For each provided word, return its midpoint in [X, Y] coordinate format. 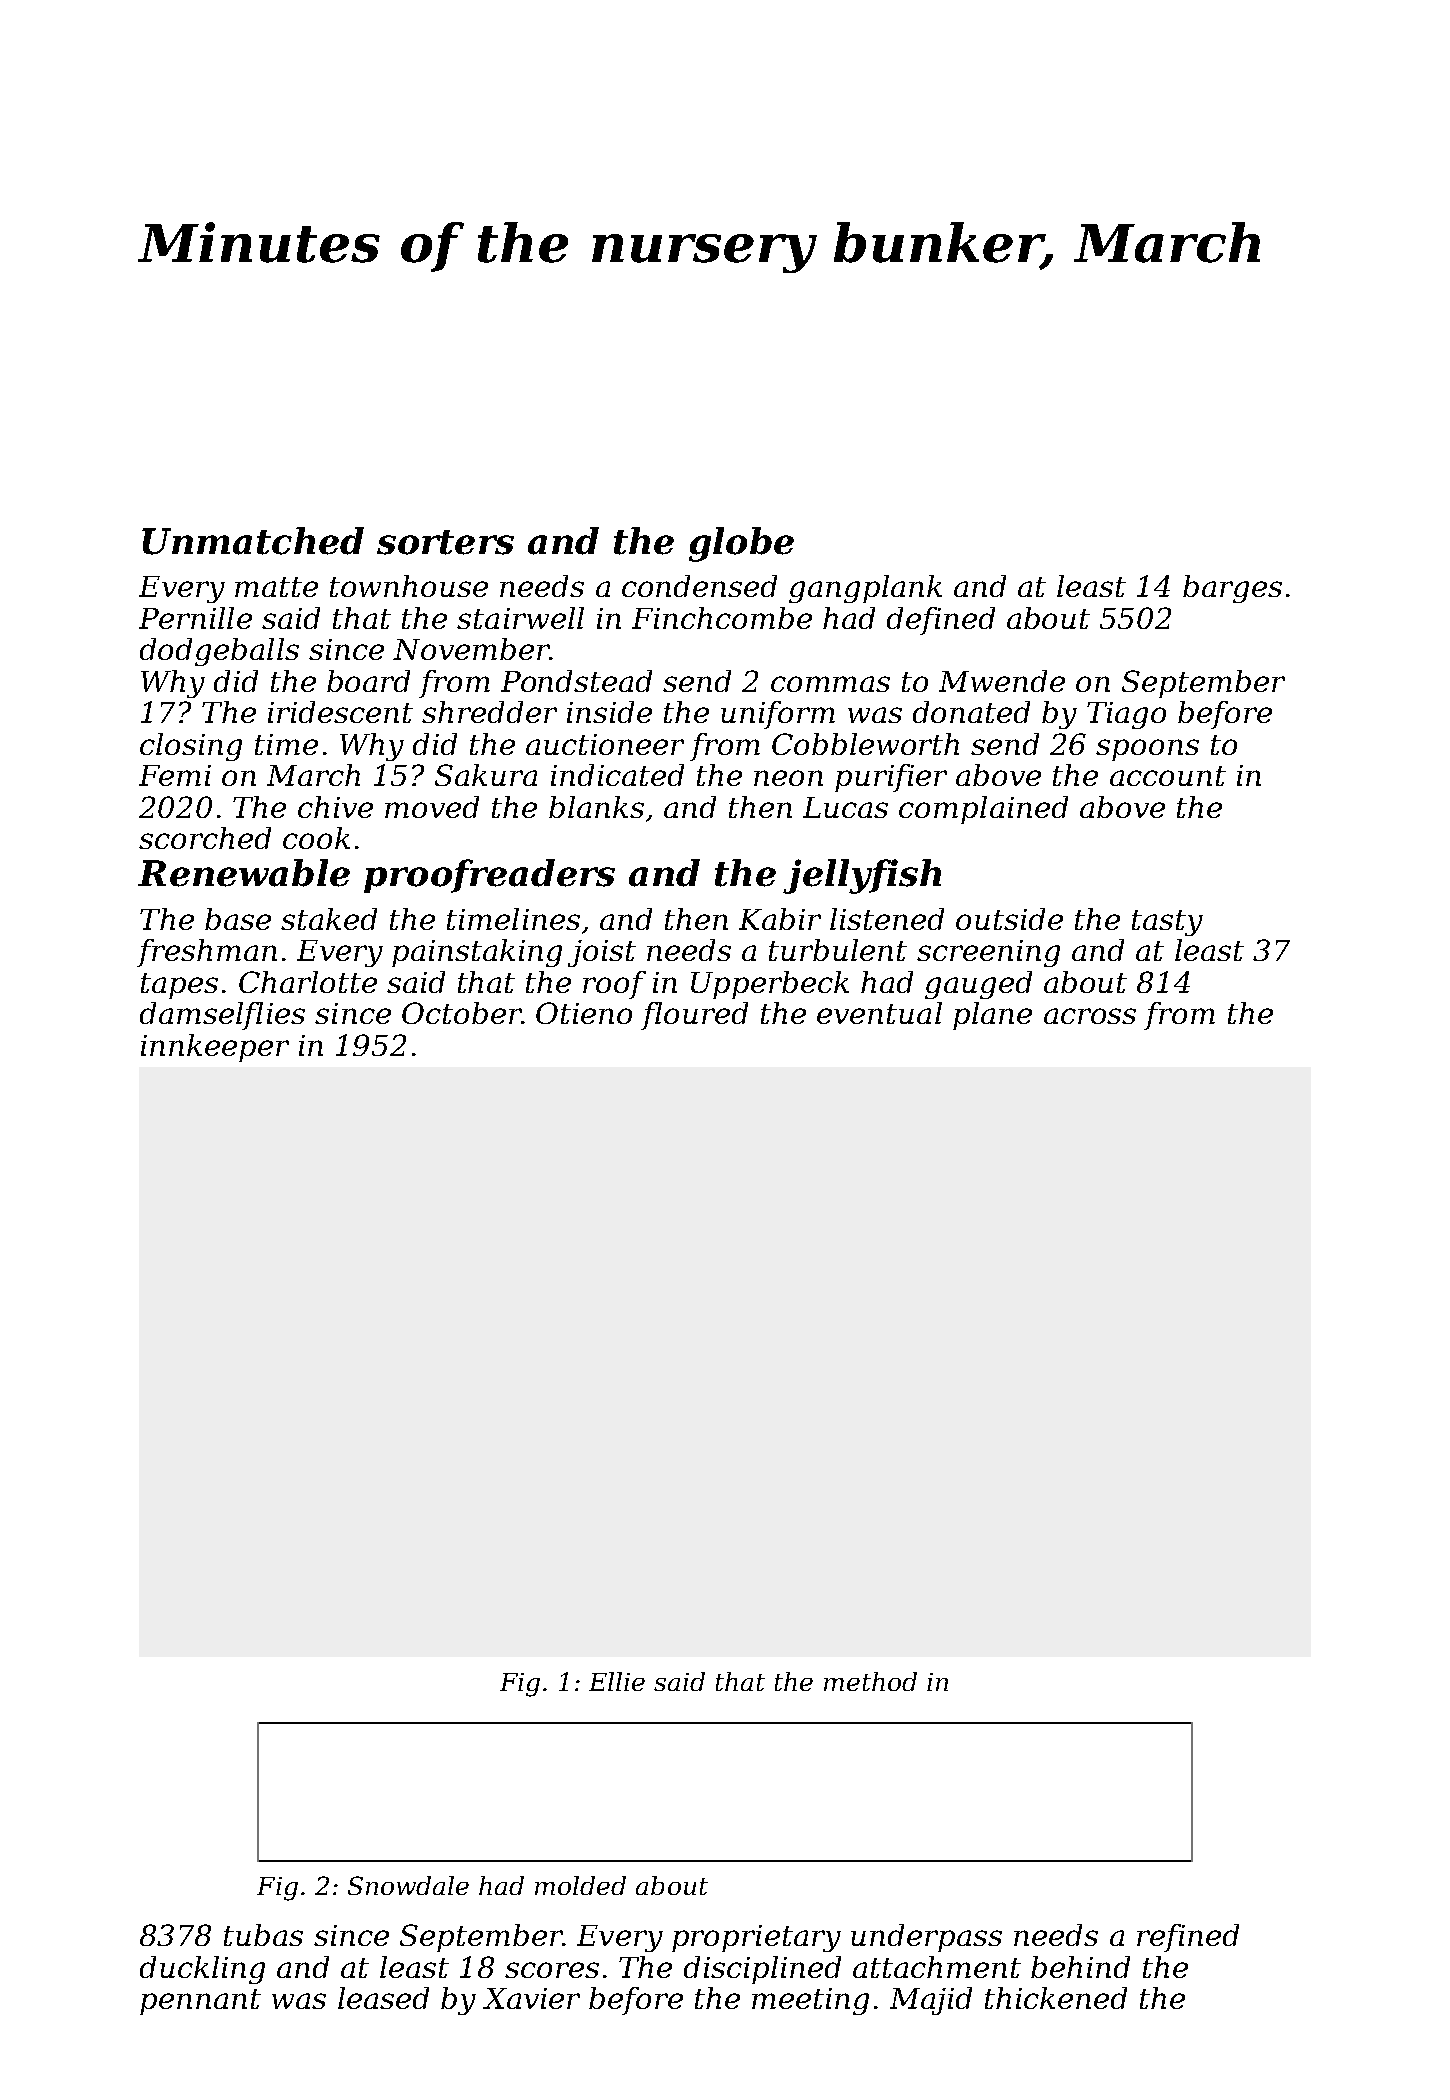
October [461, 1013]
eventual [879, 1013]
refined [1188, 1938]
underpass [926, 1938]
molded [580, 1885]
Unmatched [253, 541]
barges [1232, 589]
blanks [596, 807]
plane [992, 1016]
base [238, 919]
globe [741, 544]
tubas [263, 1935]
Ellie [617, 1681]
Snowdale [408, 1885]
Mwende [1002, 681]
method [870, 1681]
